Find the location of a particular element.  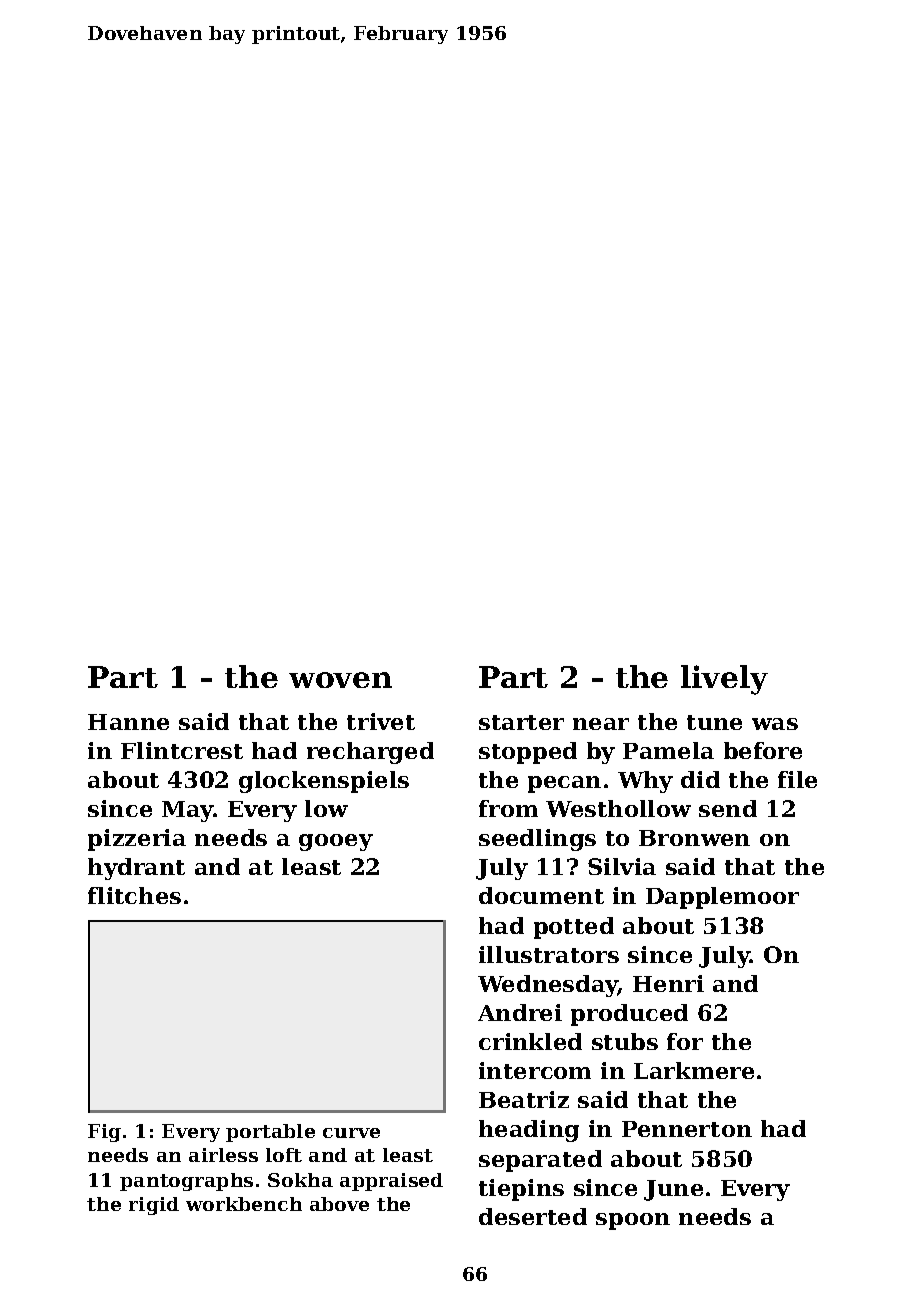

woven is located at coordinates (340, 680).
